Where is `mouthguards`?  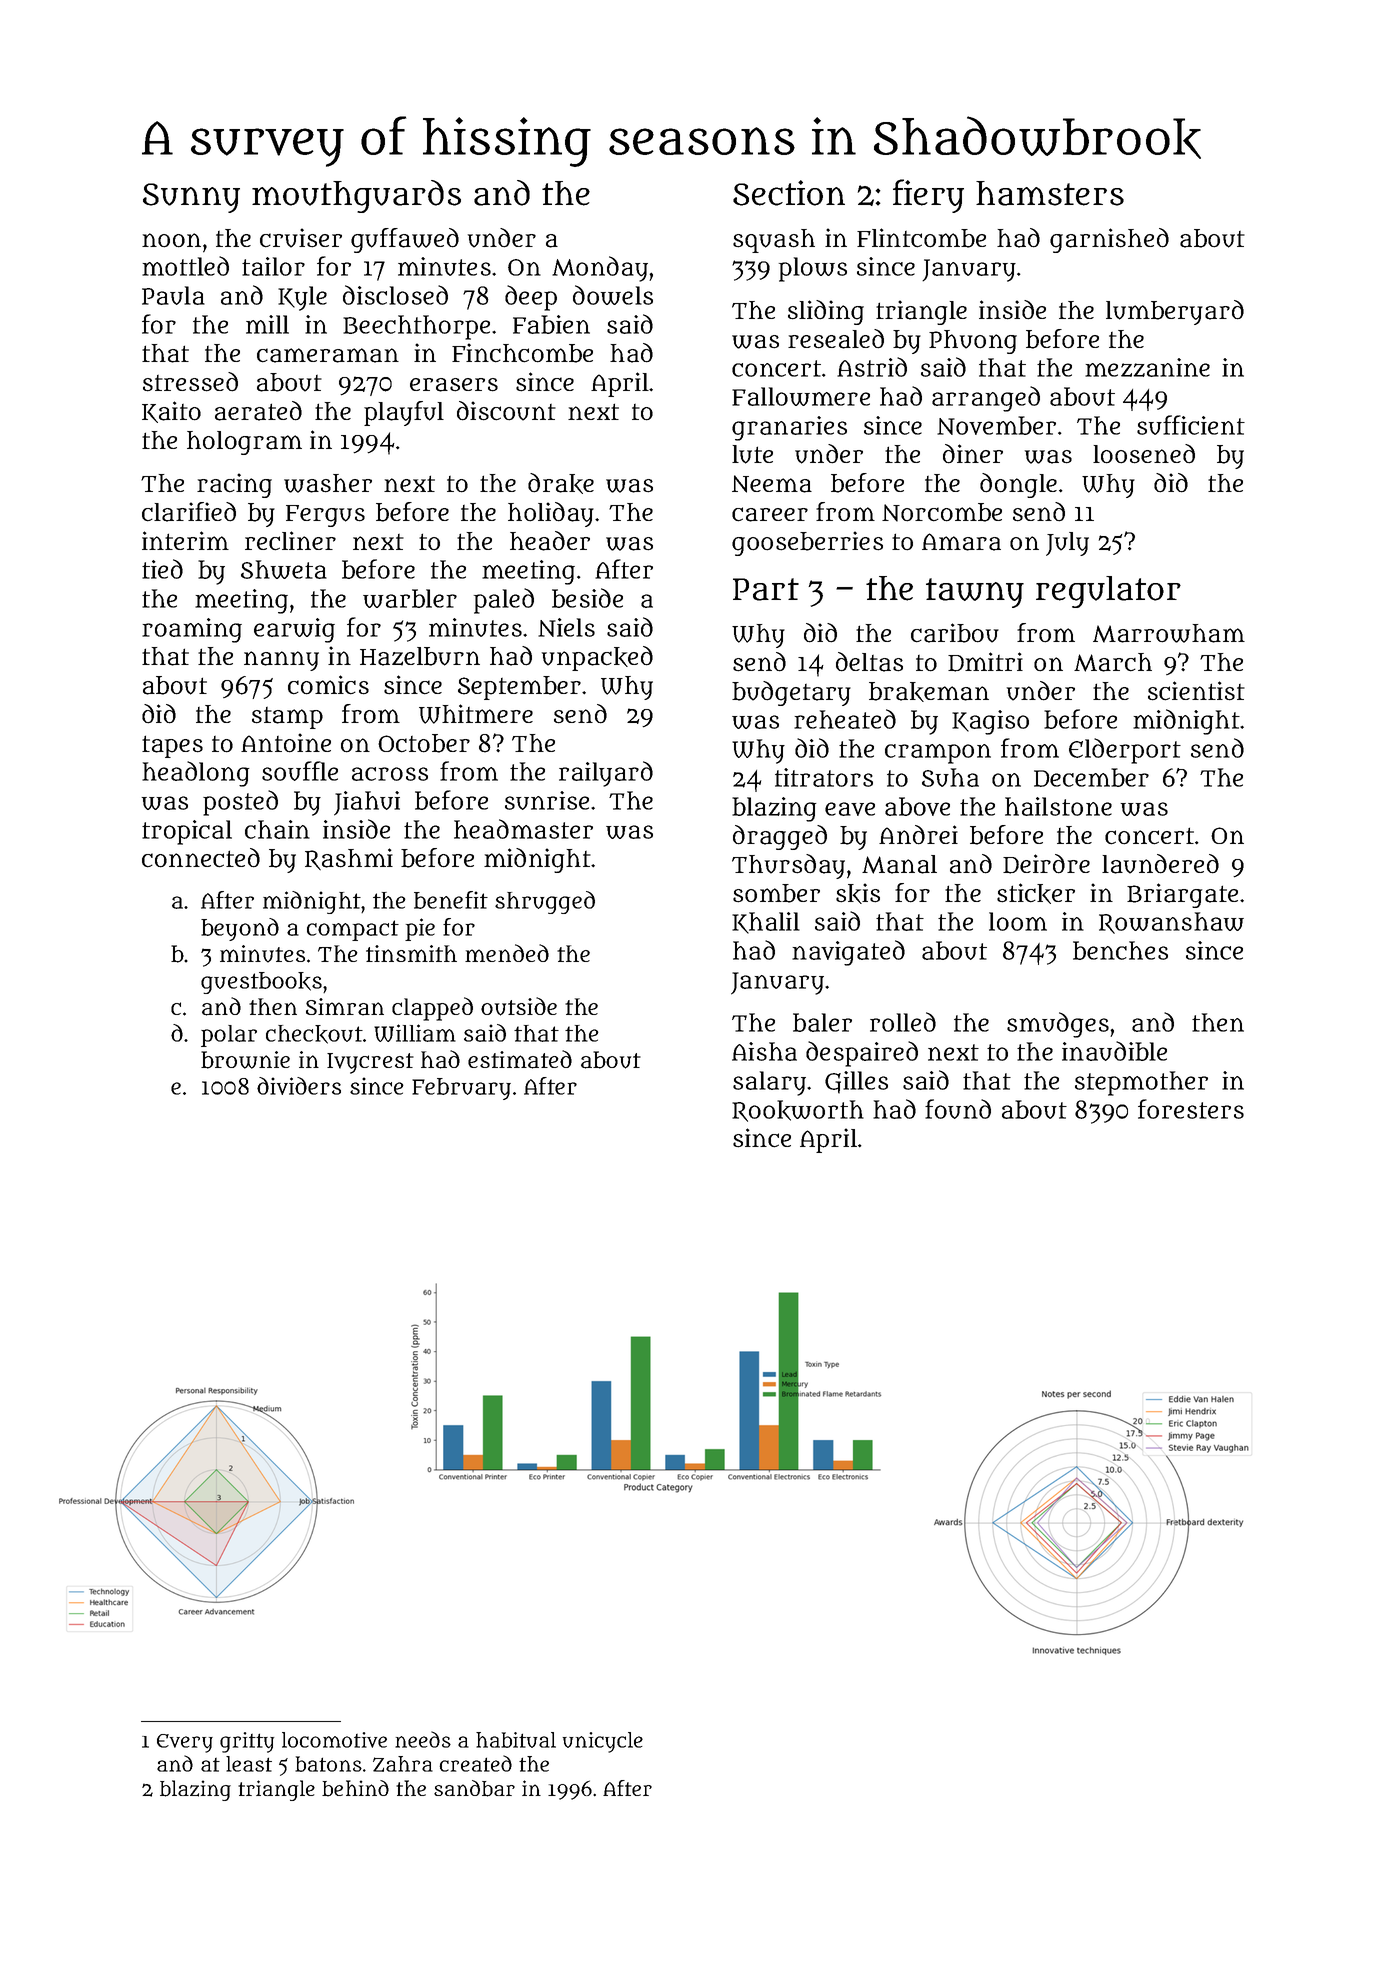 mouthguards is located at coordinates (356, 196).
